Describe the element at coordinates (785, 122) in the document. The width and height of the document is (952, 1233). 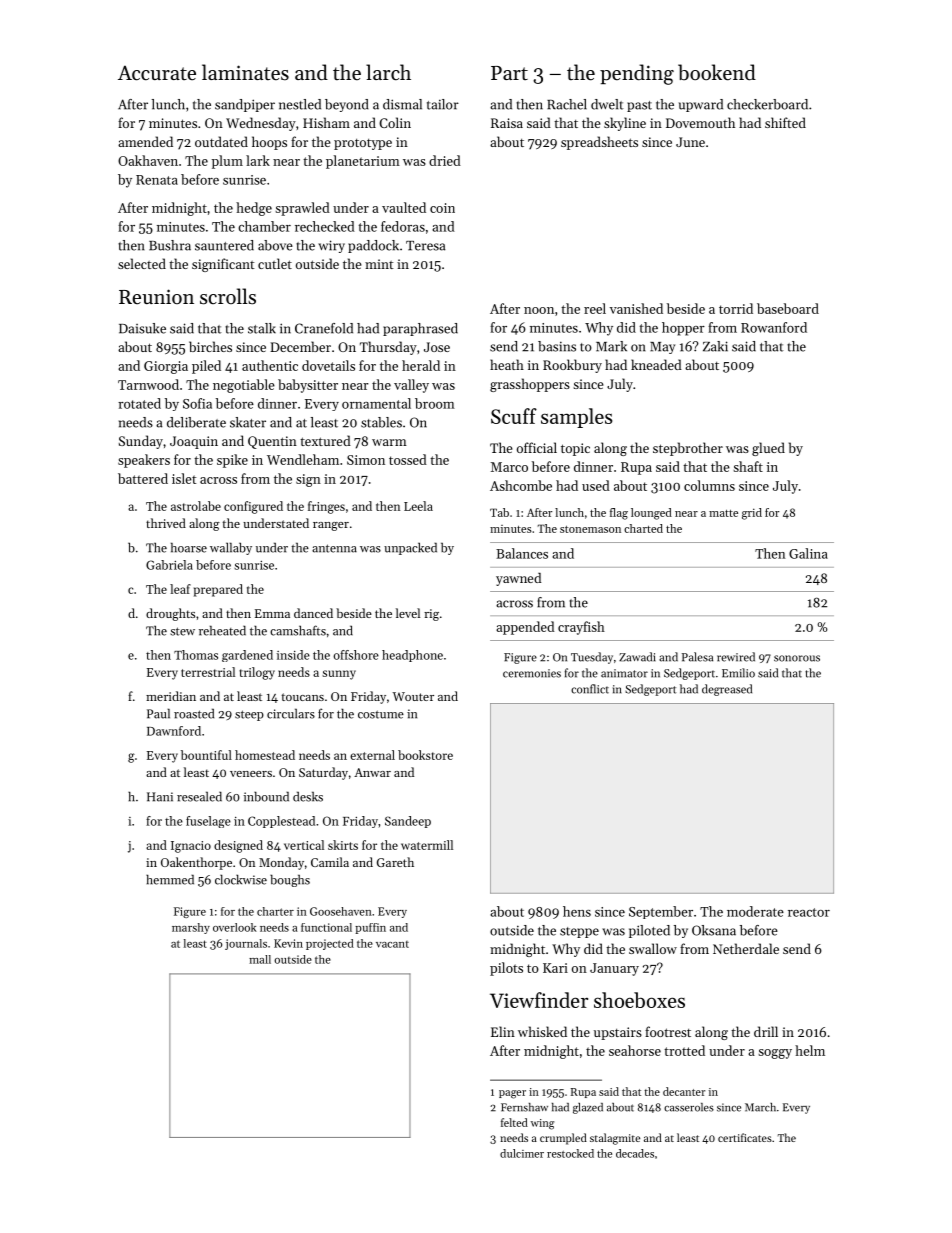
I see `shifted` at that location.
